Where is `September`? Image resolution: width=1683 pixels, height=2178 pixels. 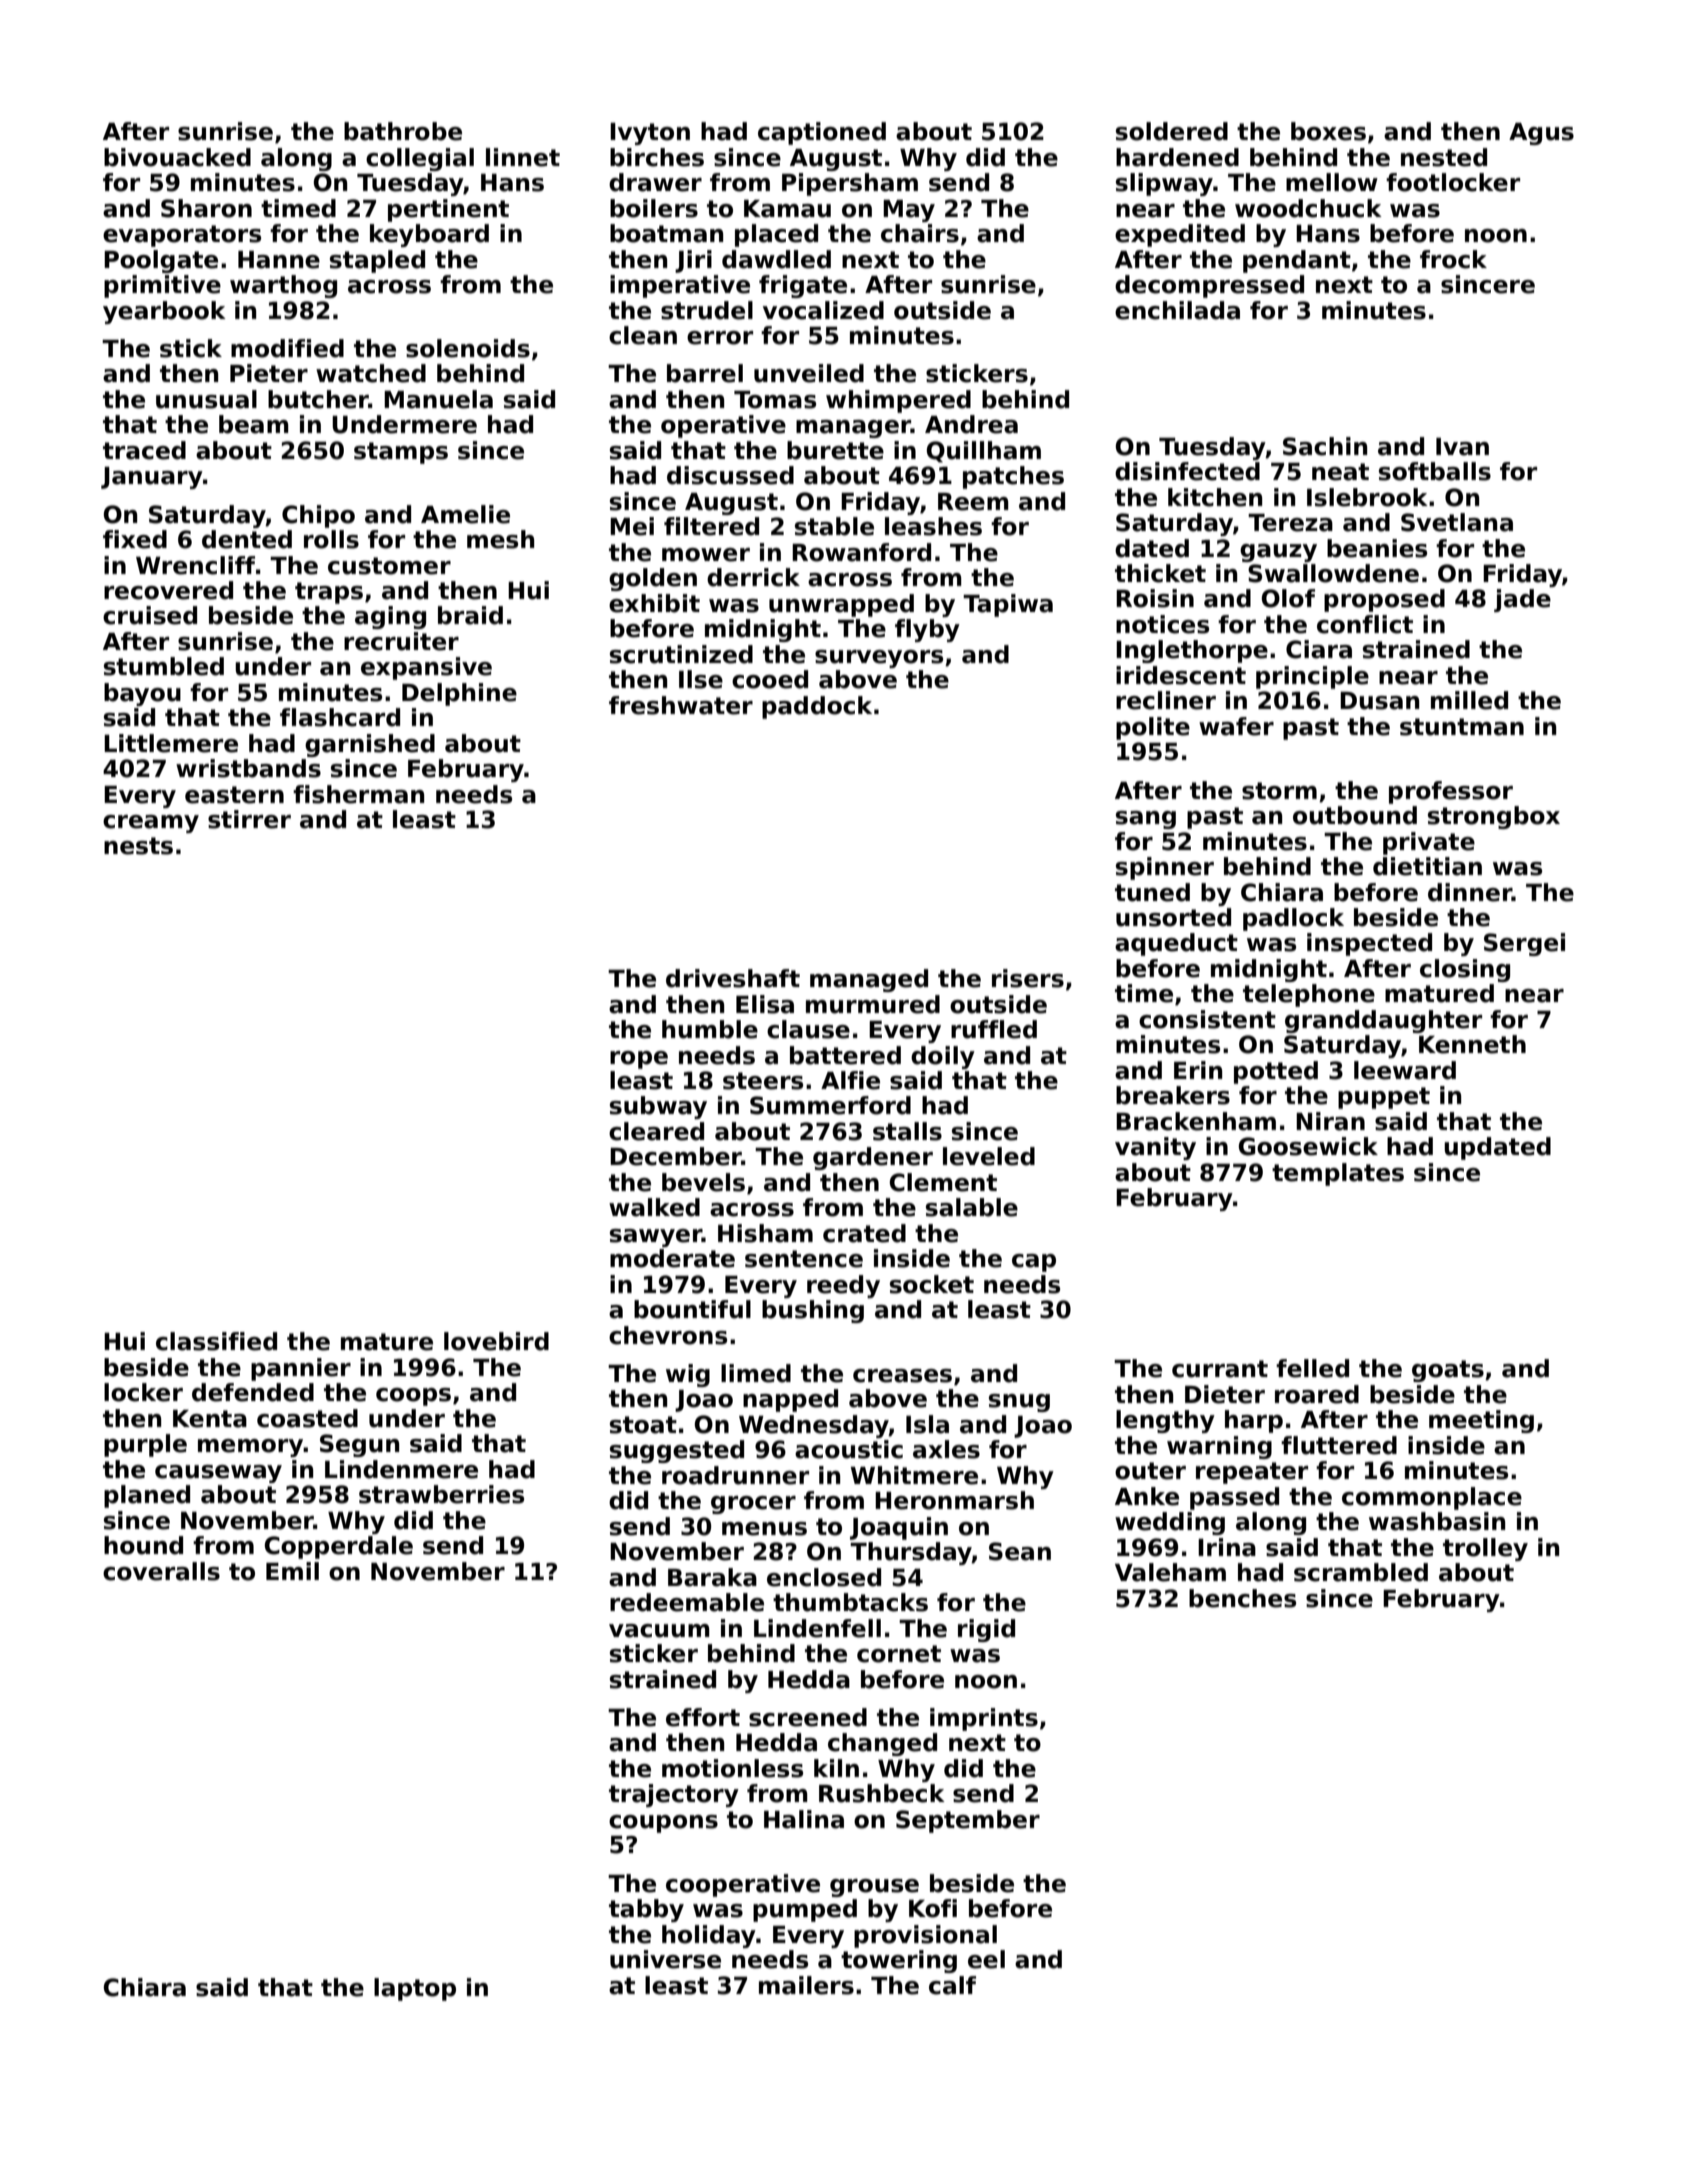
September is located at coordinates (968, 1821).
